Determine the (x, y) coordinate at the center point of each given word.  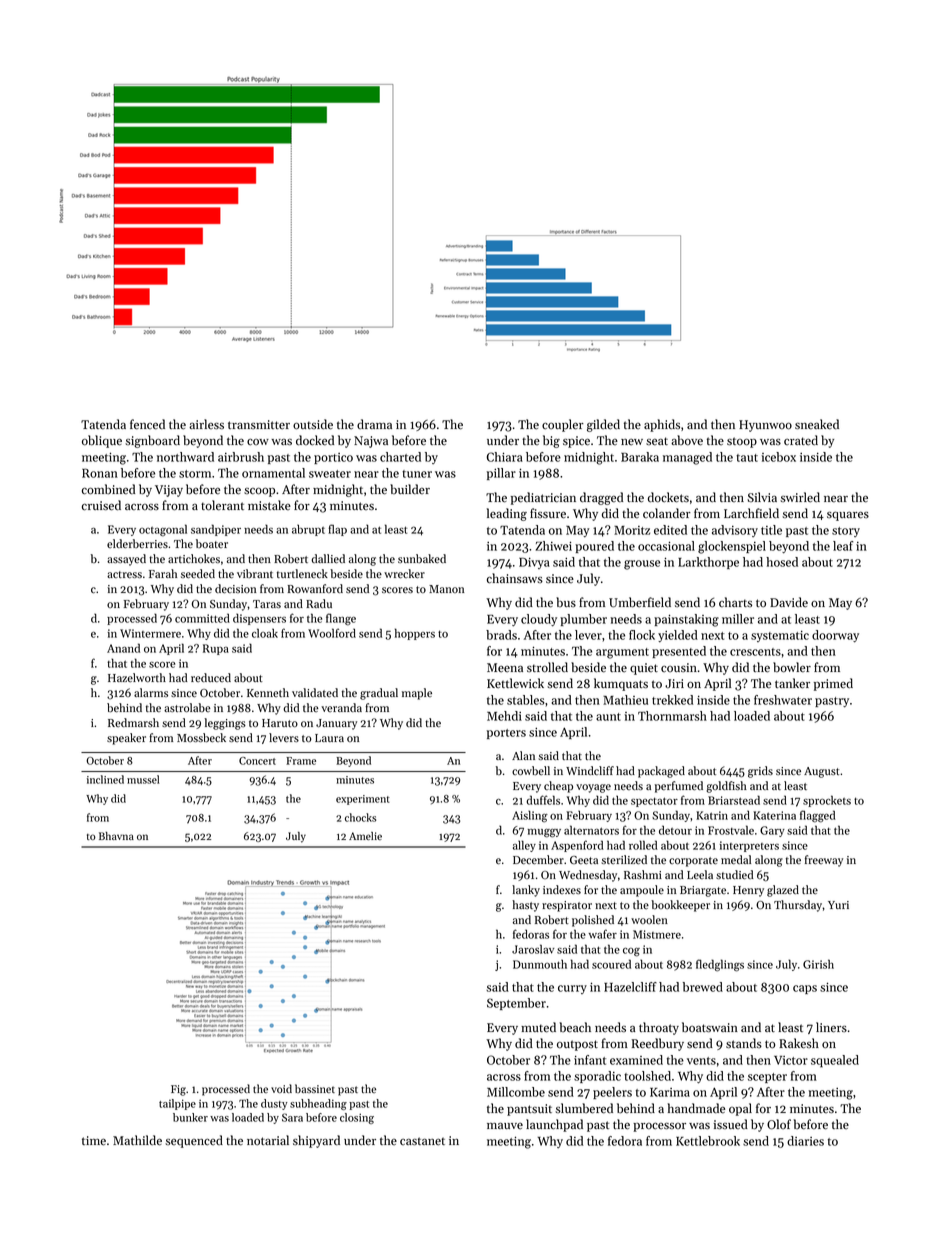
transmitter (259, 425)
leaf (843, 546)
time (94, 1141)
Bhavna (116, 836)
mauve (505, 1126)
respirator (567, 906)
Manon (446, 589)
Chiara (505, 457)
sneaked (817, 424)
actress (124, 575)
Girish (818, 964)
